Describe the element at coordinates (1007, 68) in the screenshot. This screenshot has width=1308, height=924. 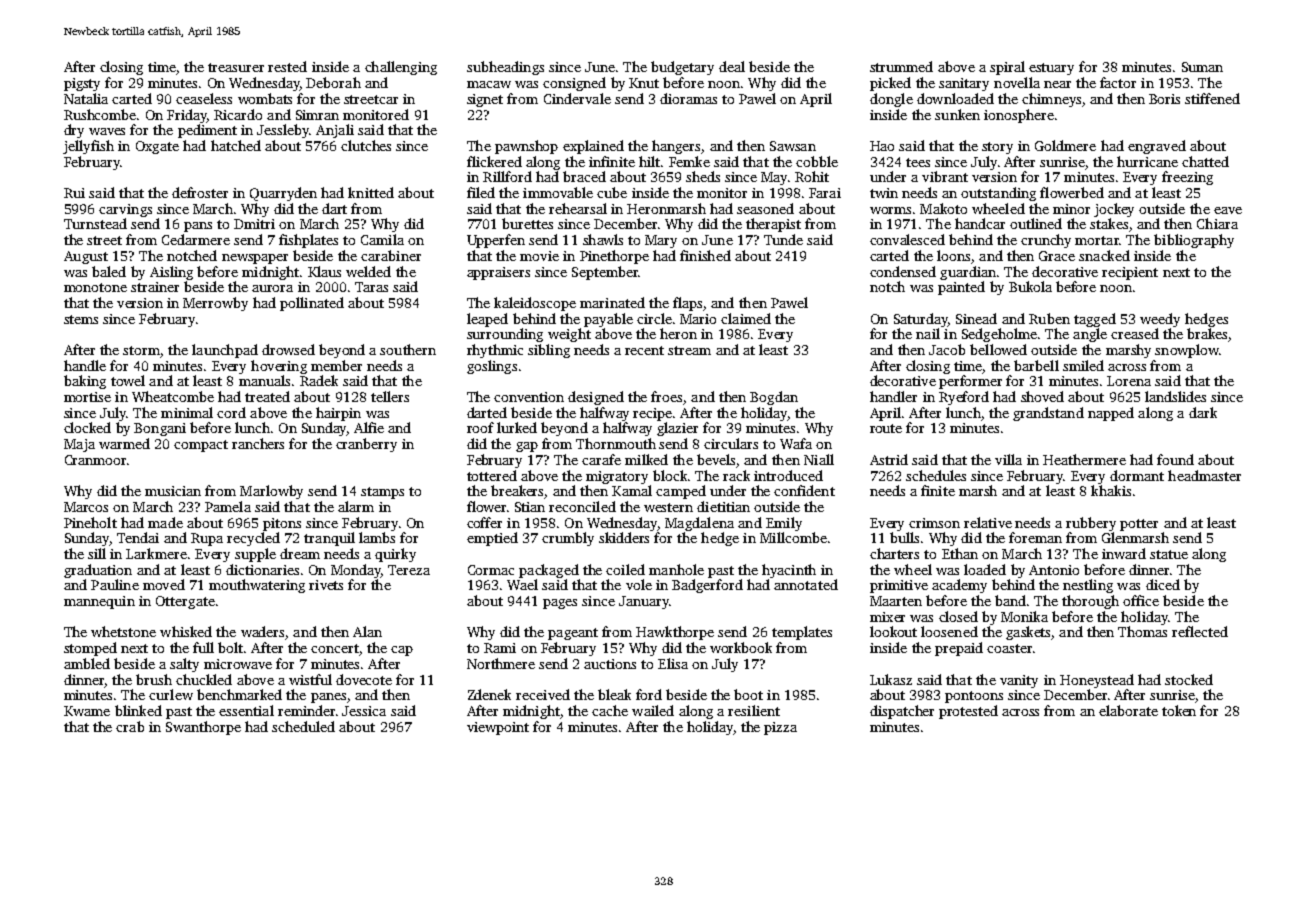
I see `spiral` at that location.
